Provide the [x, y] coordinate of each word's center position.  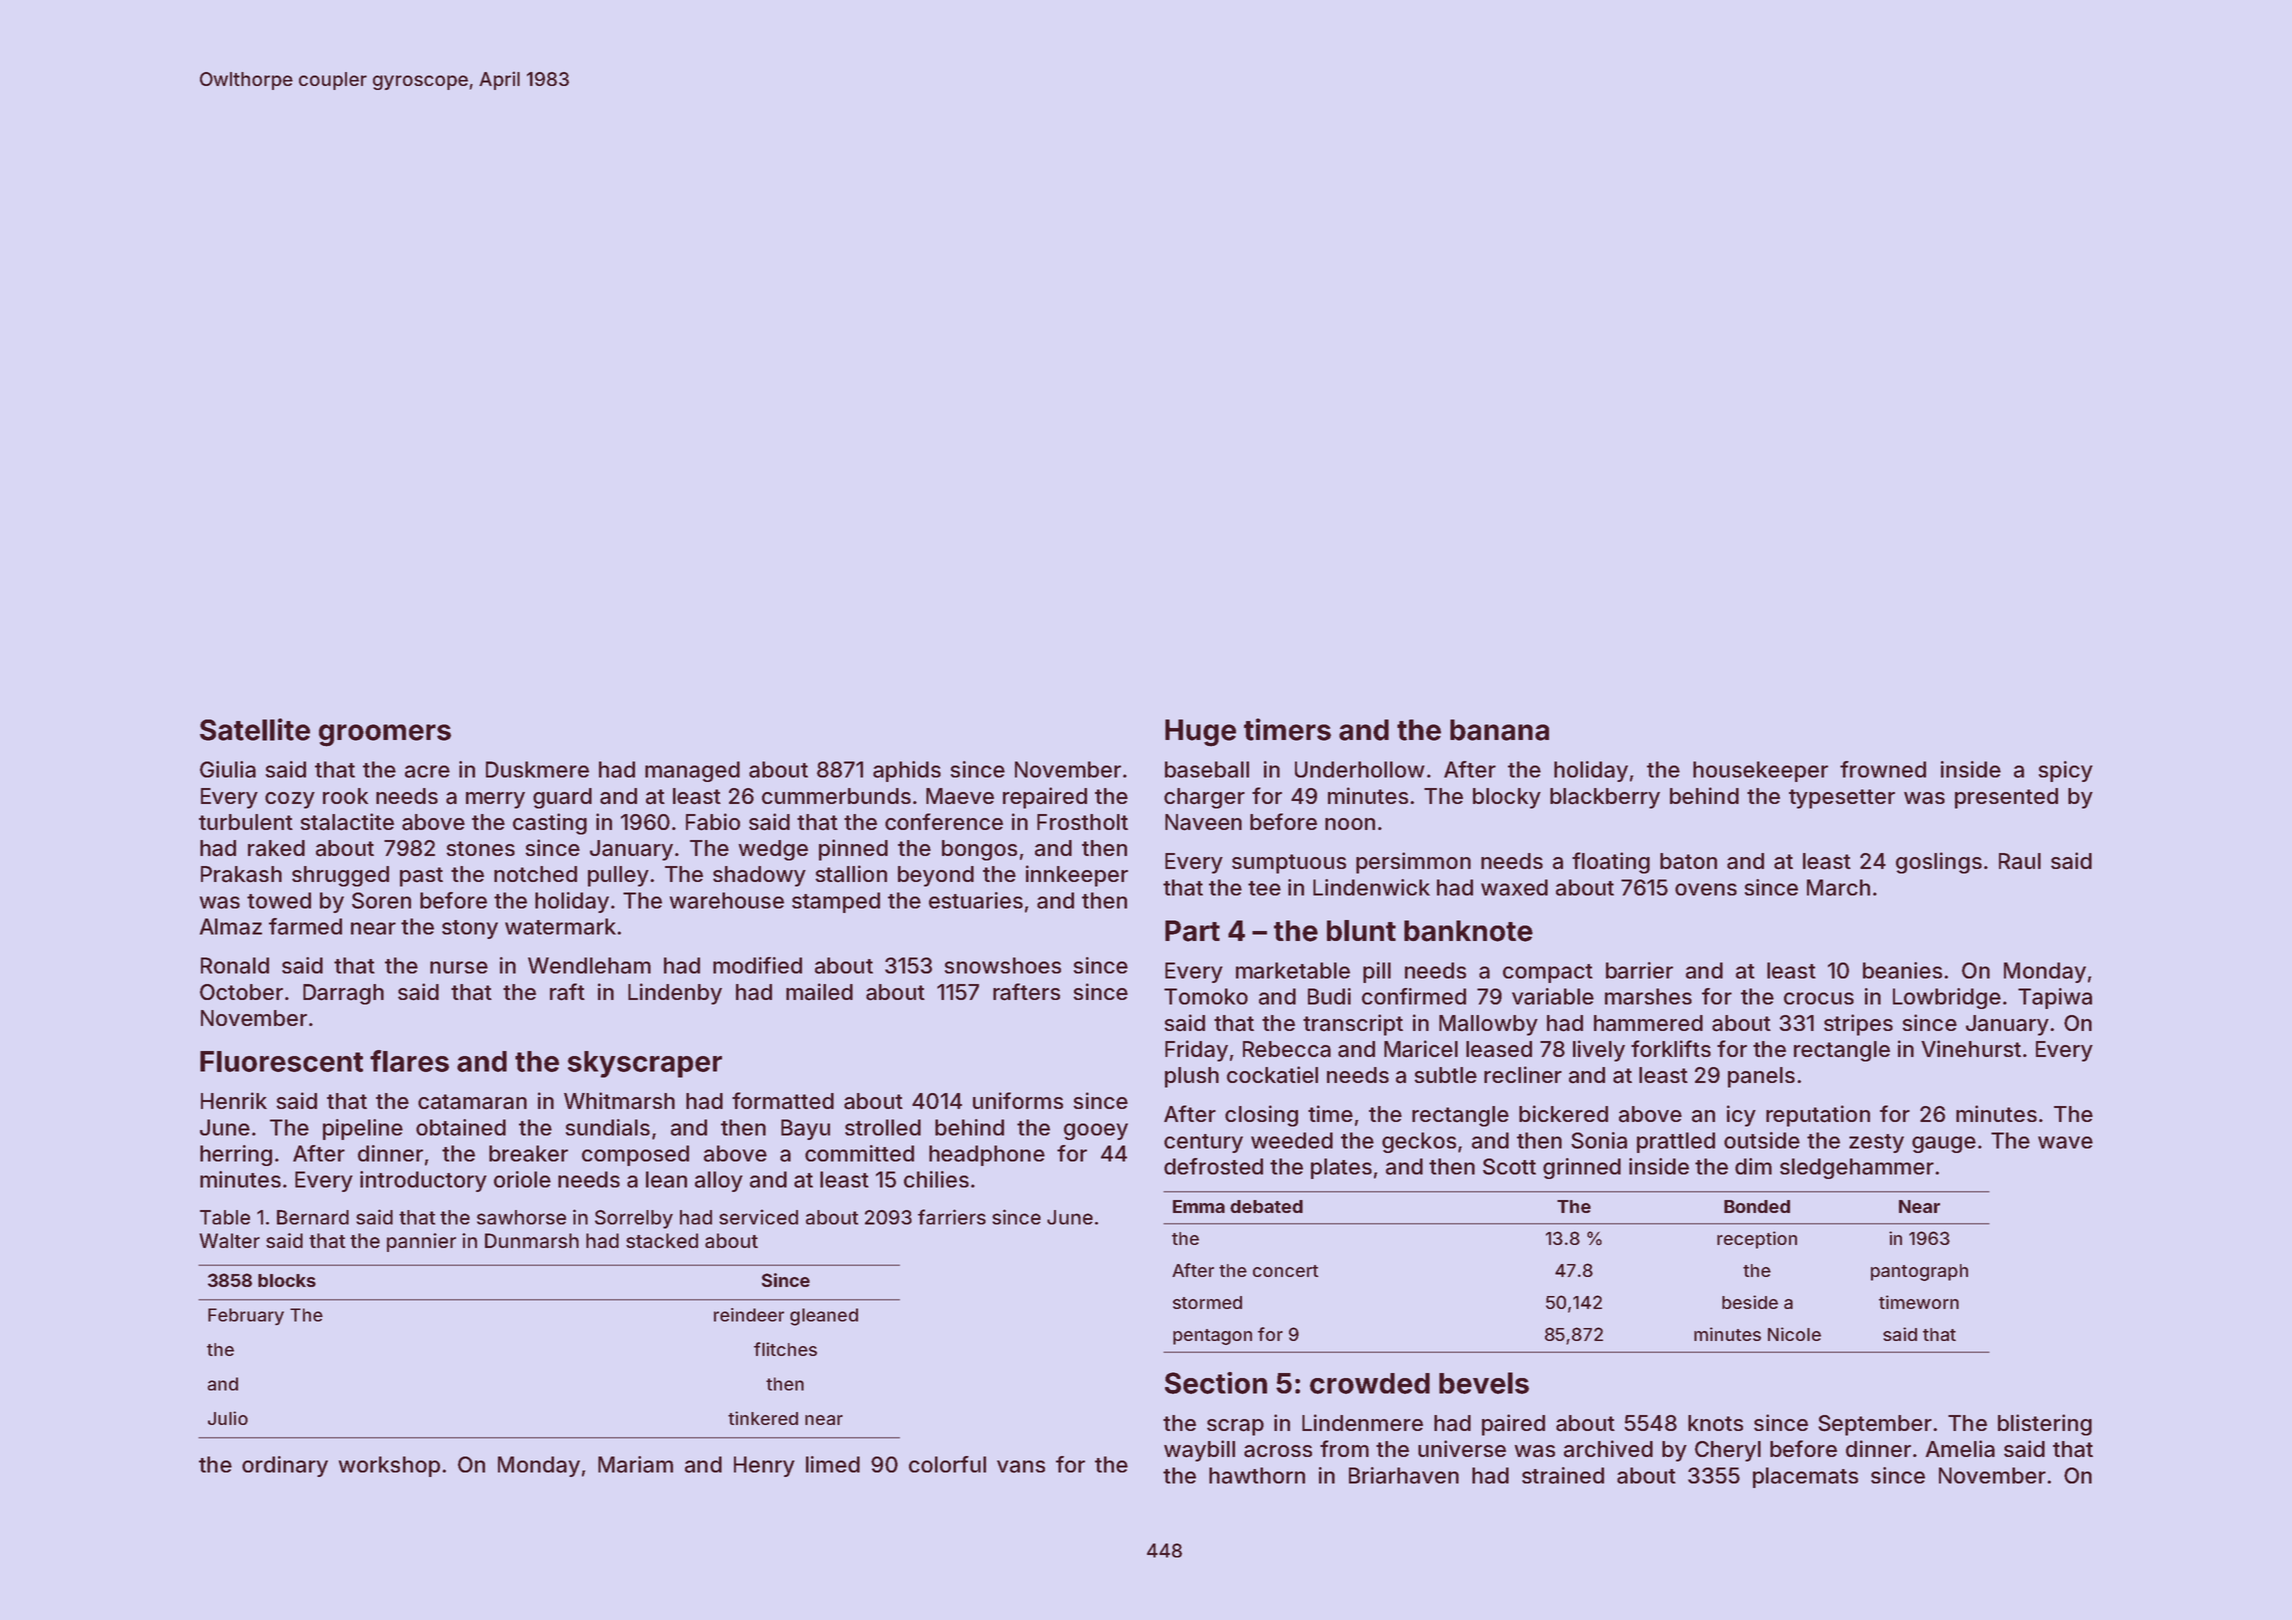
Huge [1200, 733]
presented [2006, 798]
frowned [1883, 769]
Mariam [635, 1464]
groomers [385, 735]
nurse [459, 967]
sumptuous [1289, 864]
